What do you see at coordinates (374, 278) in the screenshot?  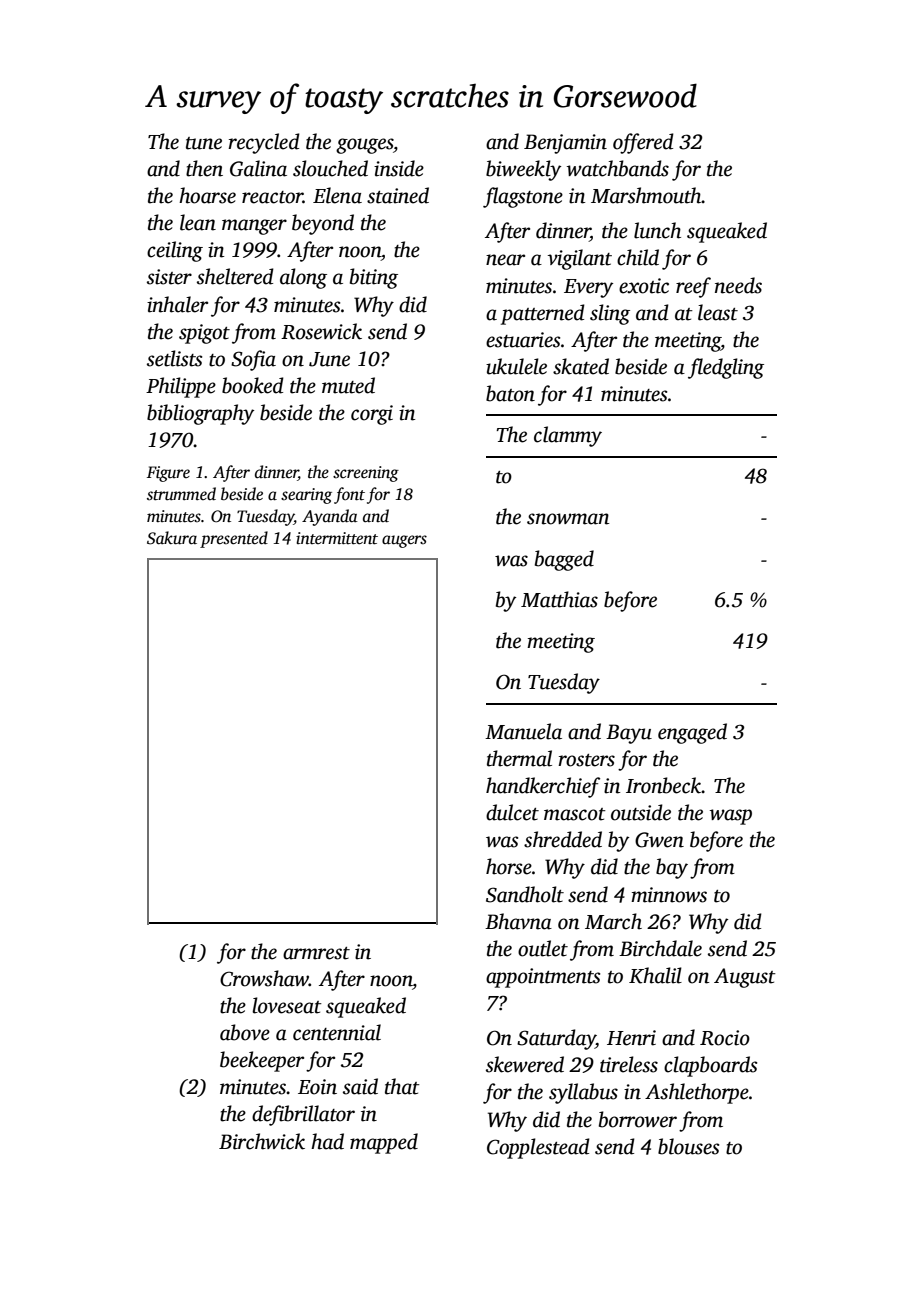 I see `biting` at bounding box center [374, 278].
